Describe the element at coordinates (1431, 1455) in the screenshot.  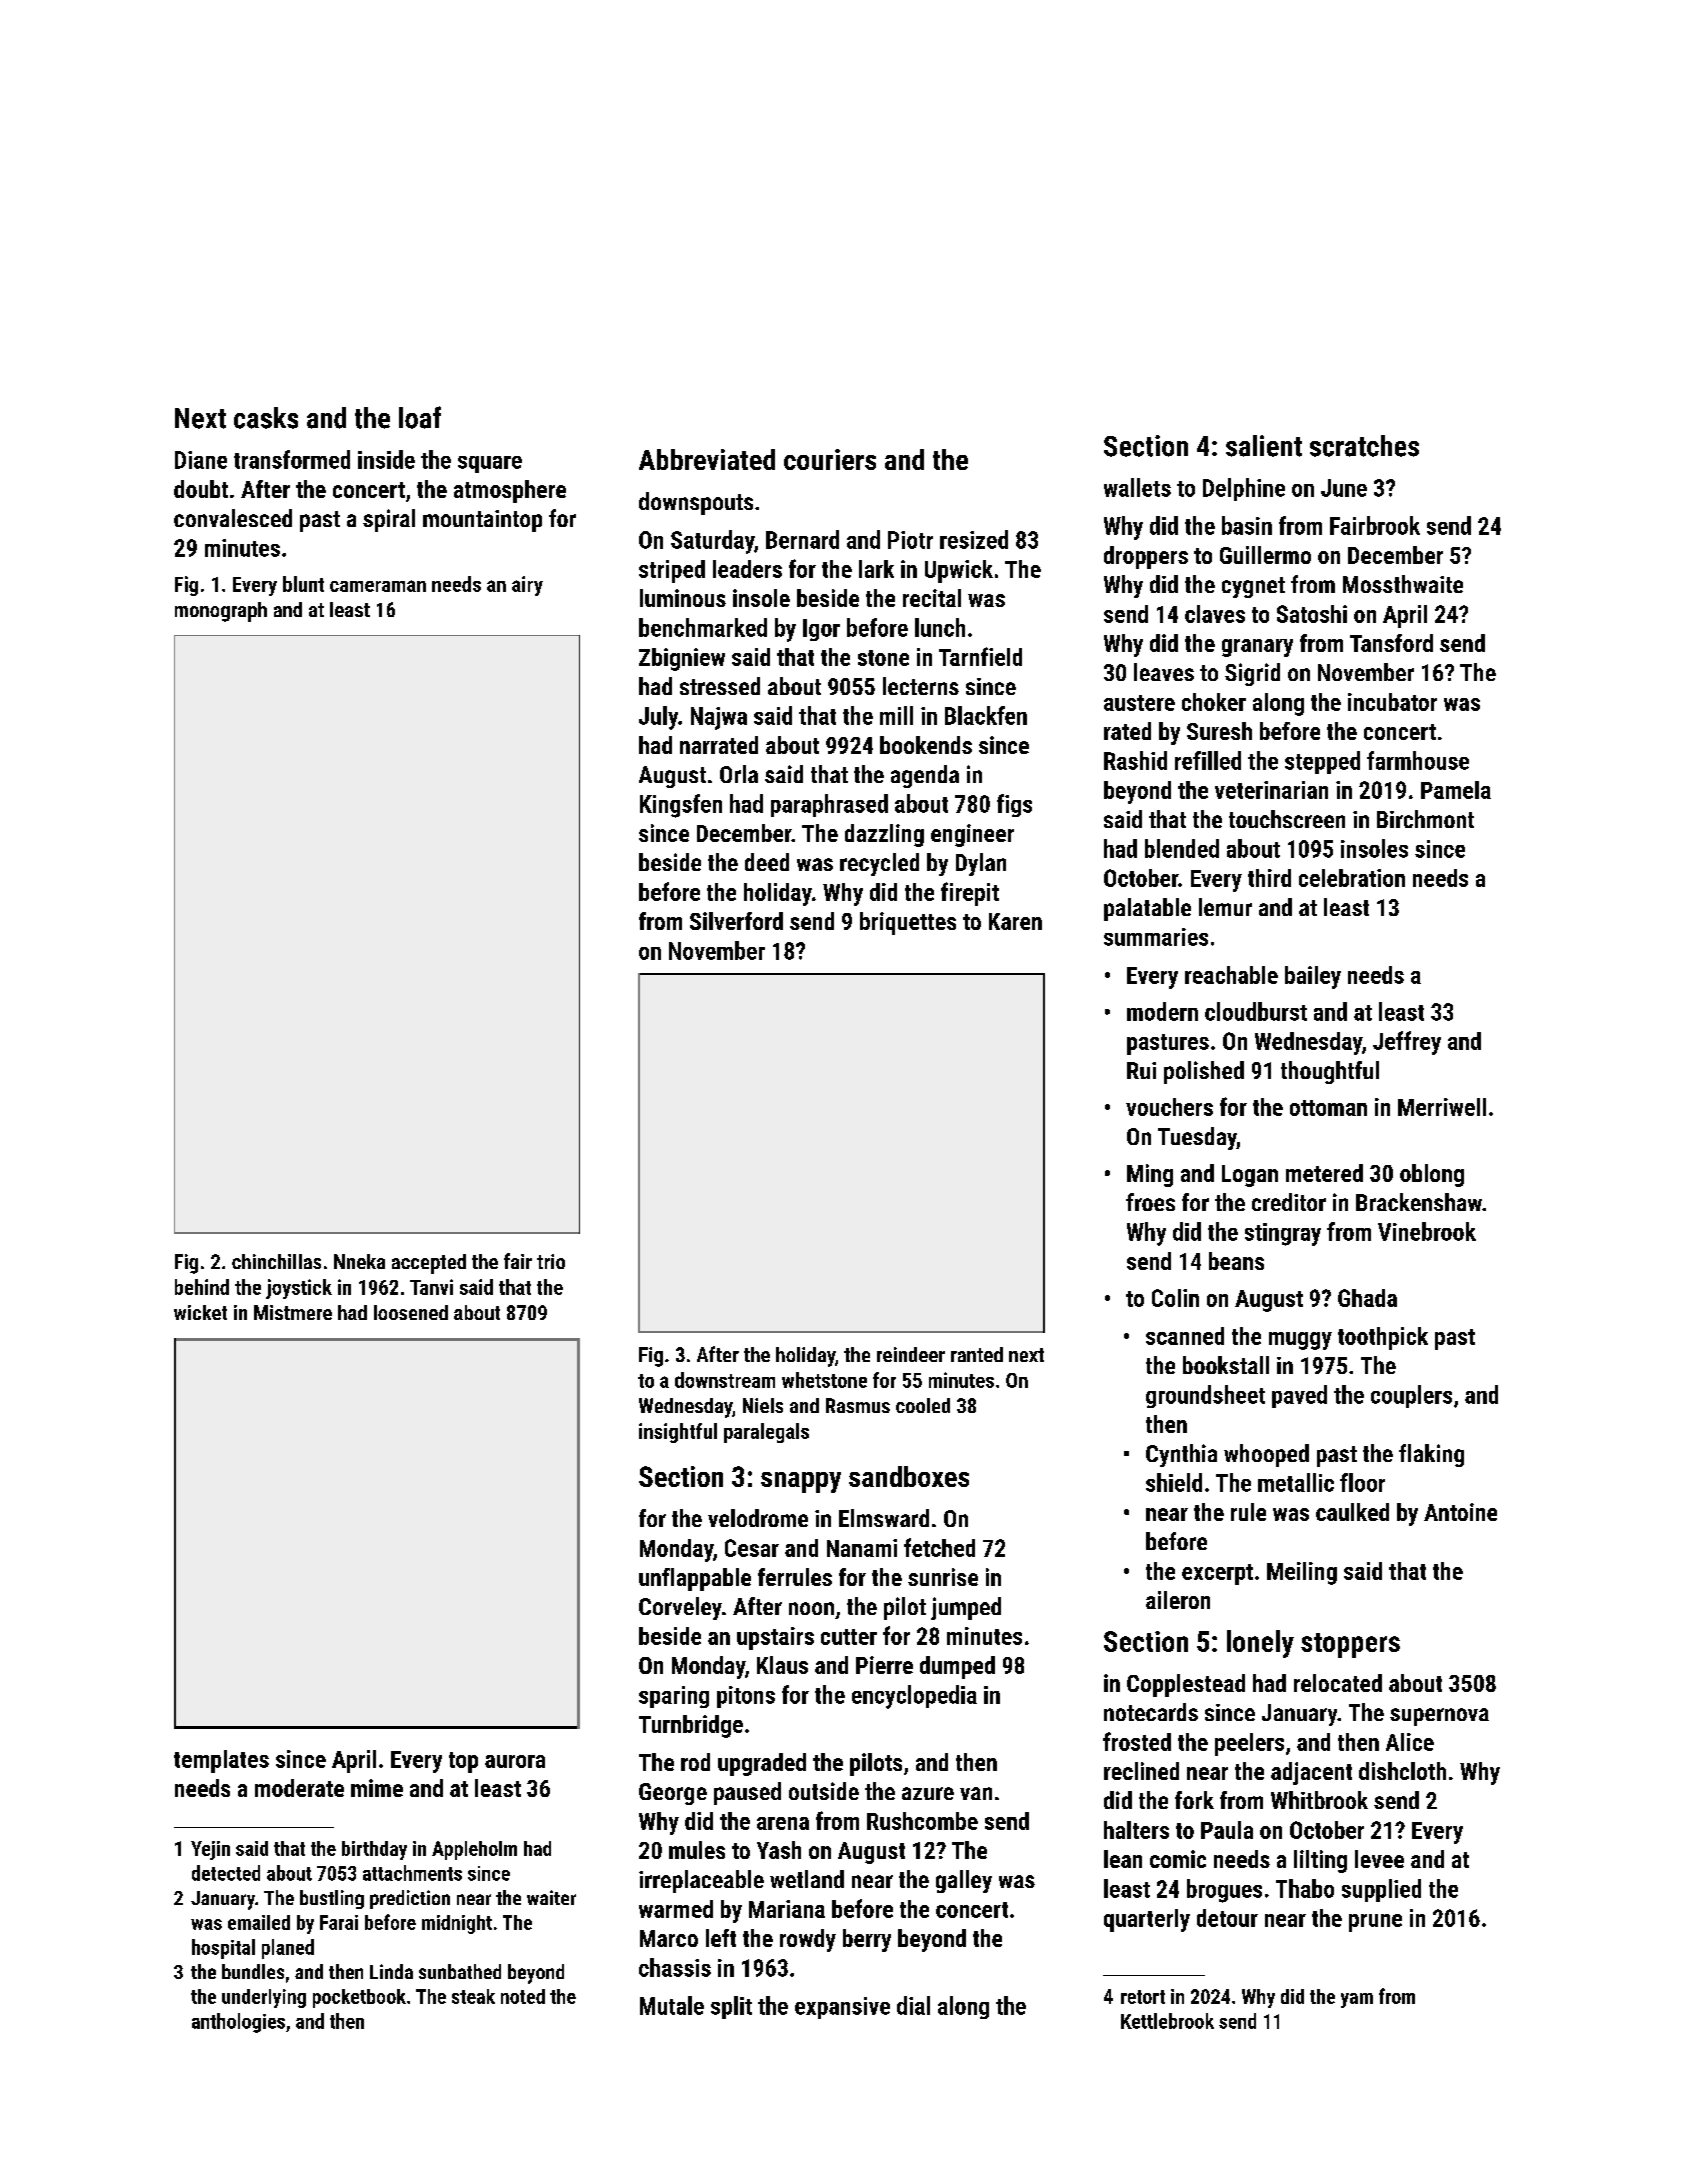
I see `flaking` at that location.
